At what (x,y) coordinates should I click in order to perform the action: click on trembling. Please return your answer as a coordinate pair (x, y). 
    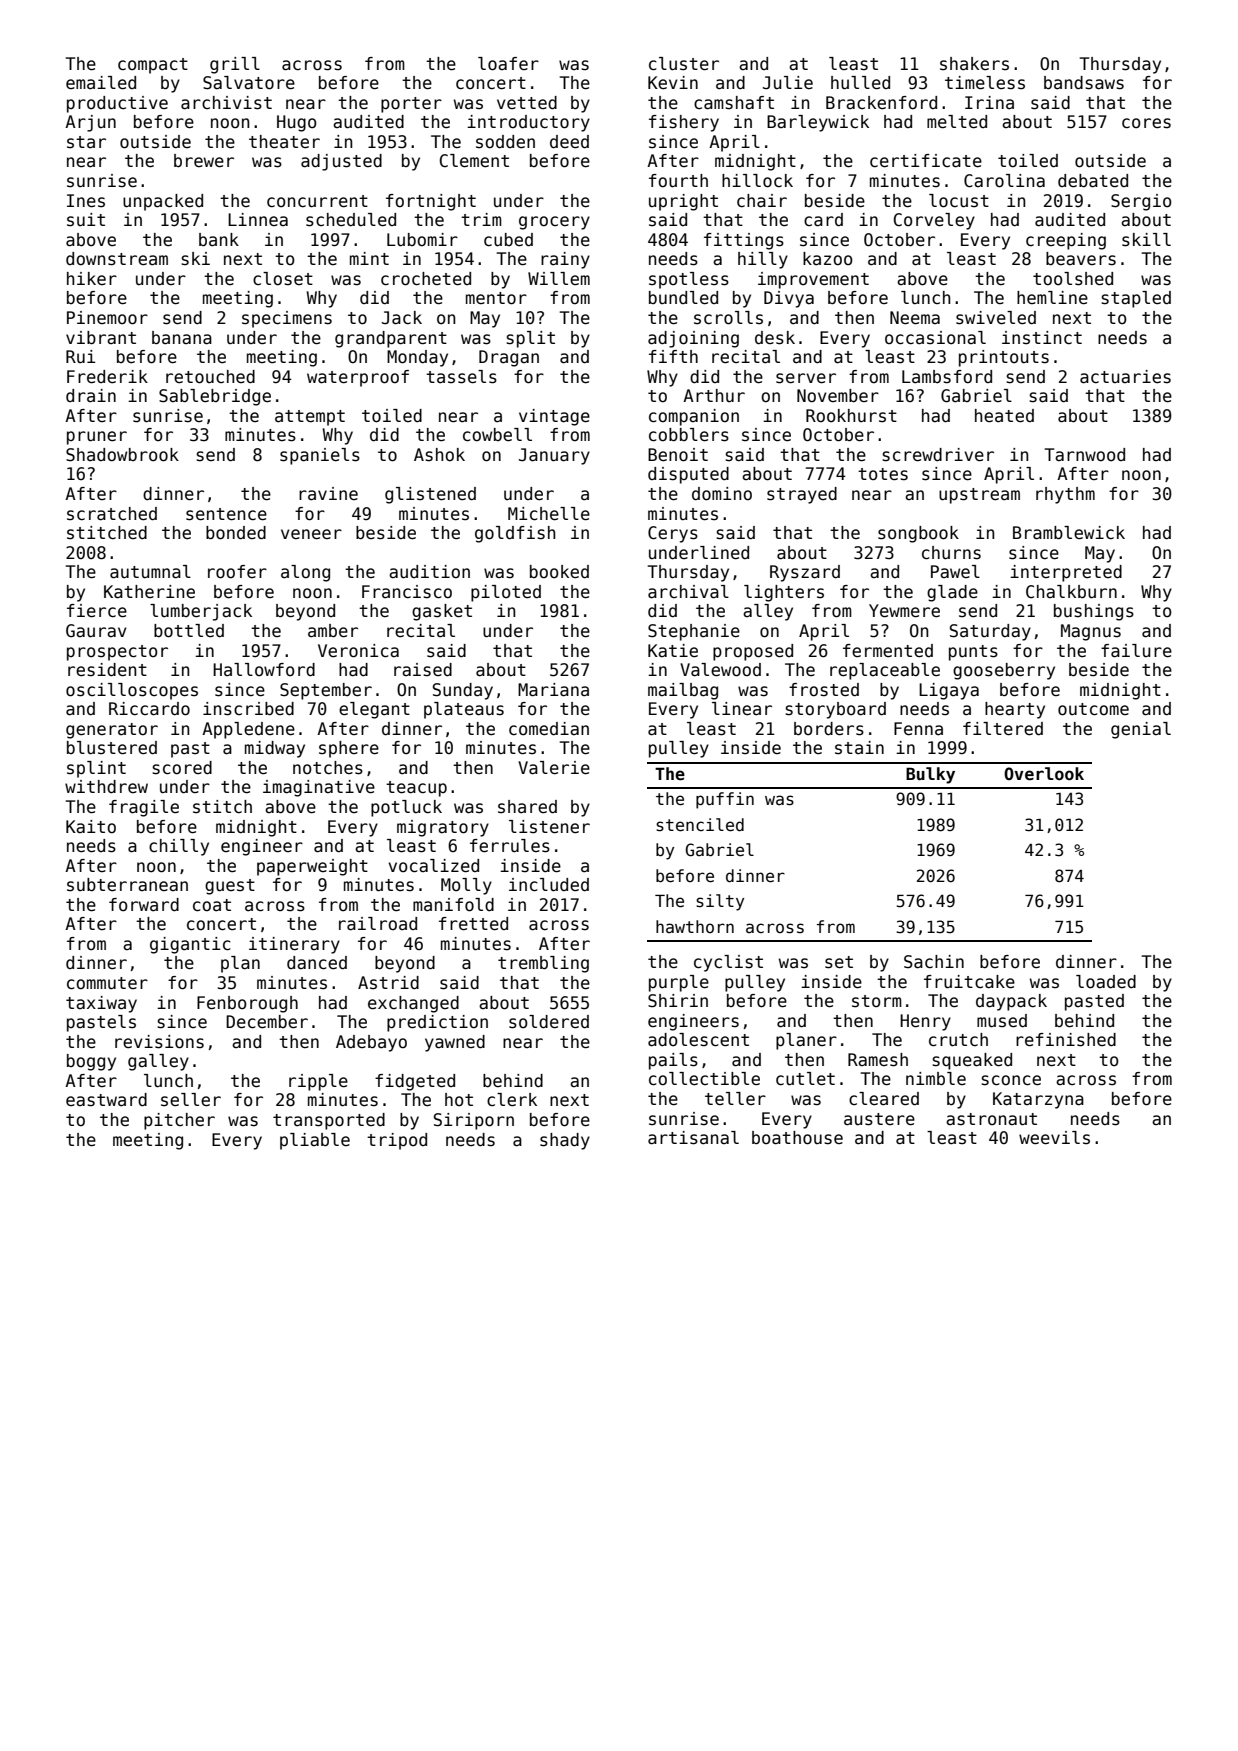
    Looking at the image, I should click on (543, 964).
